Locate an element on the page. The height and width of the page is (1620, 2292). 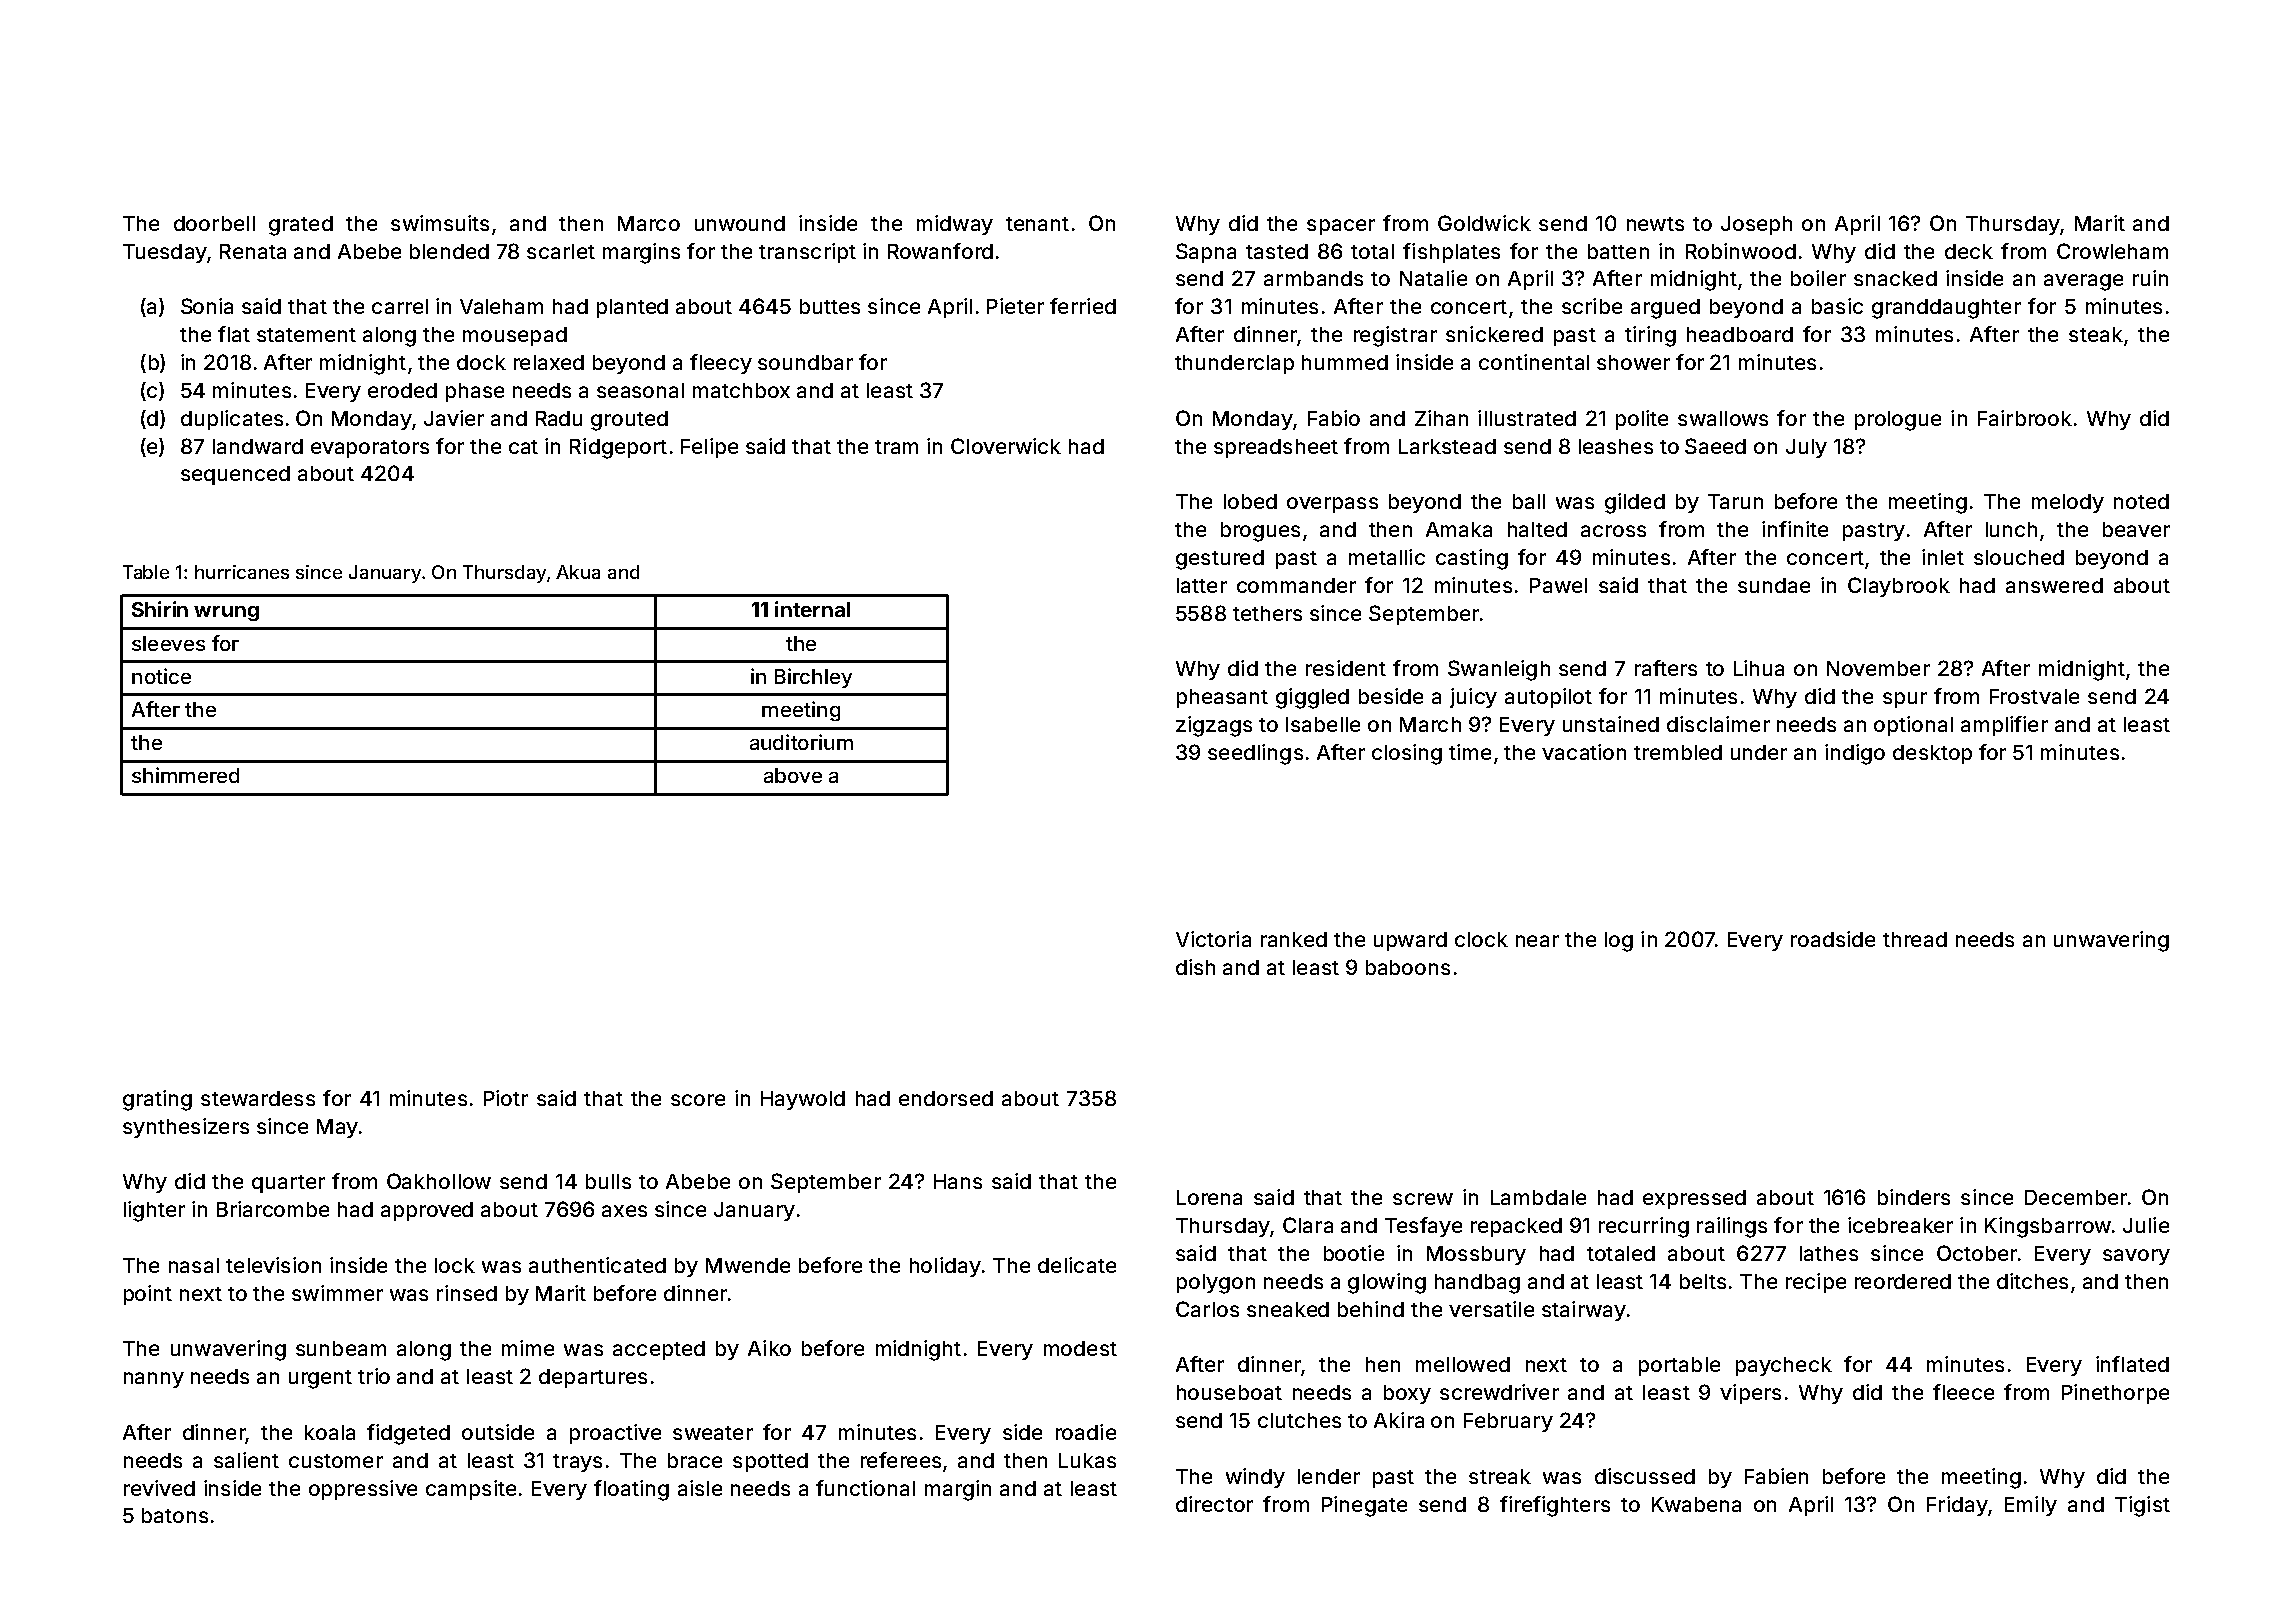
ranked is located at coordinates (1294, 939).
